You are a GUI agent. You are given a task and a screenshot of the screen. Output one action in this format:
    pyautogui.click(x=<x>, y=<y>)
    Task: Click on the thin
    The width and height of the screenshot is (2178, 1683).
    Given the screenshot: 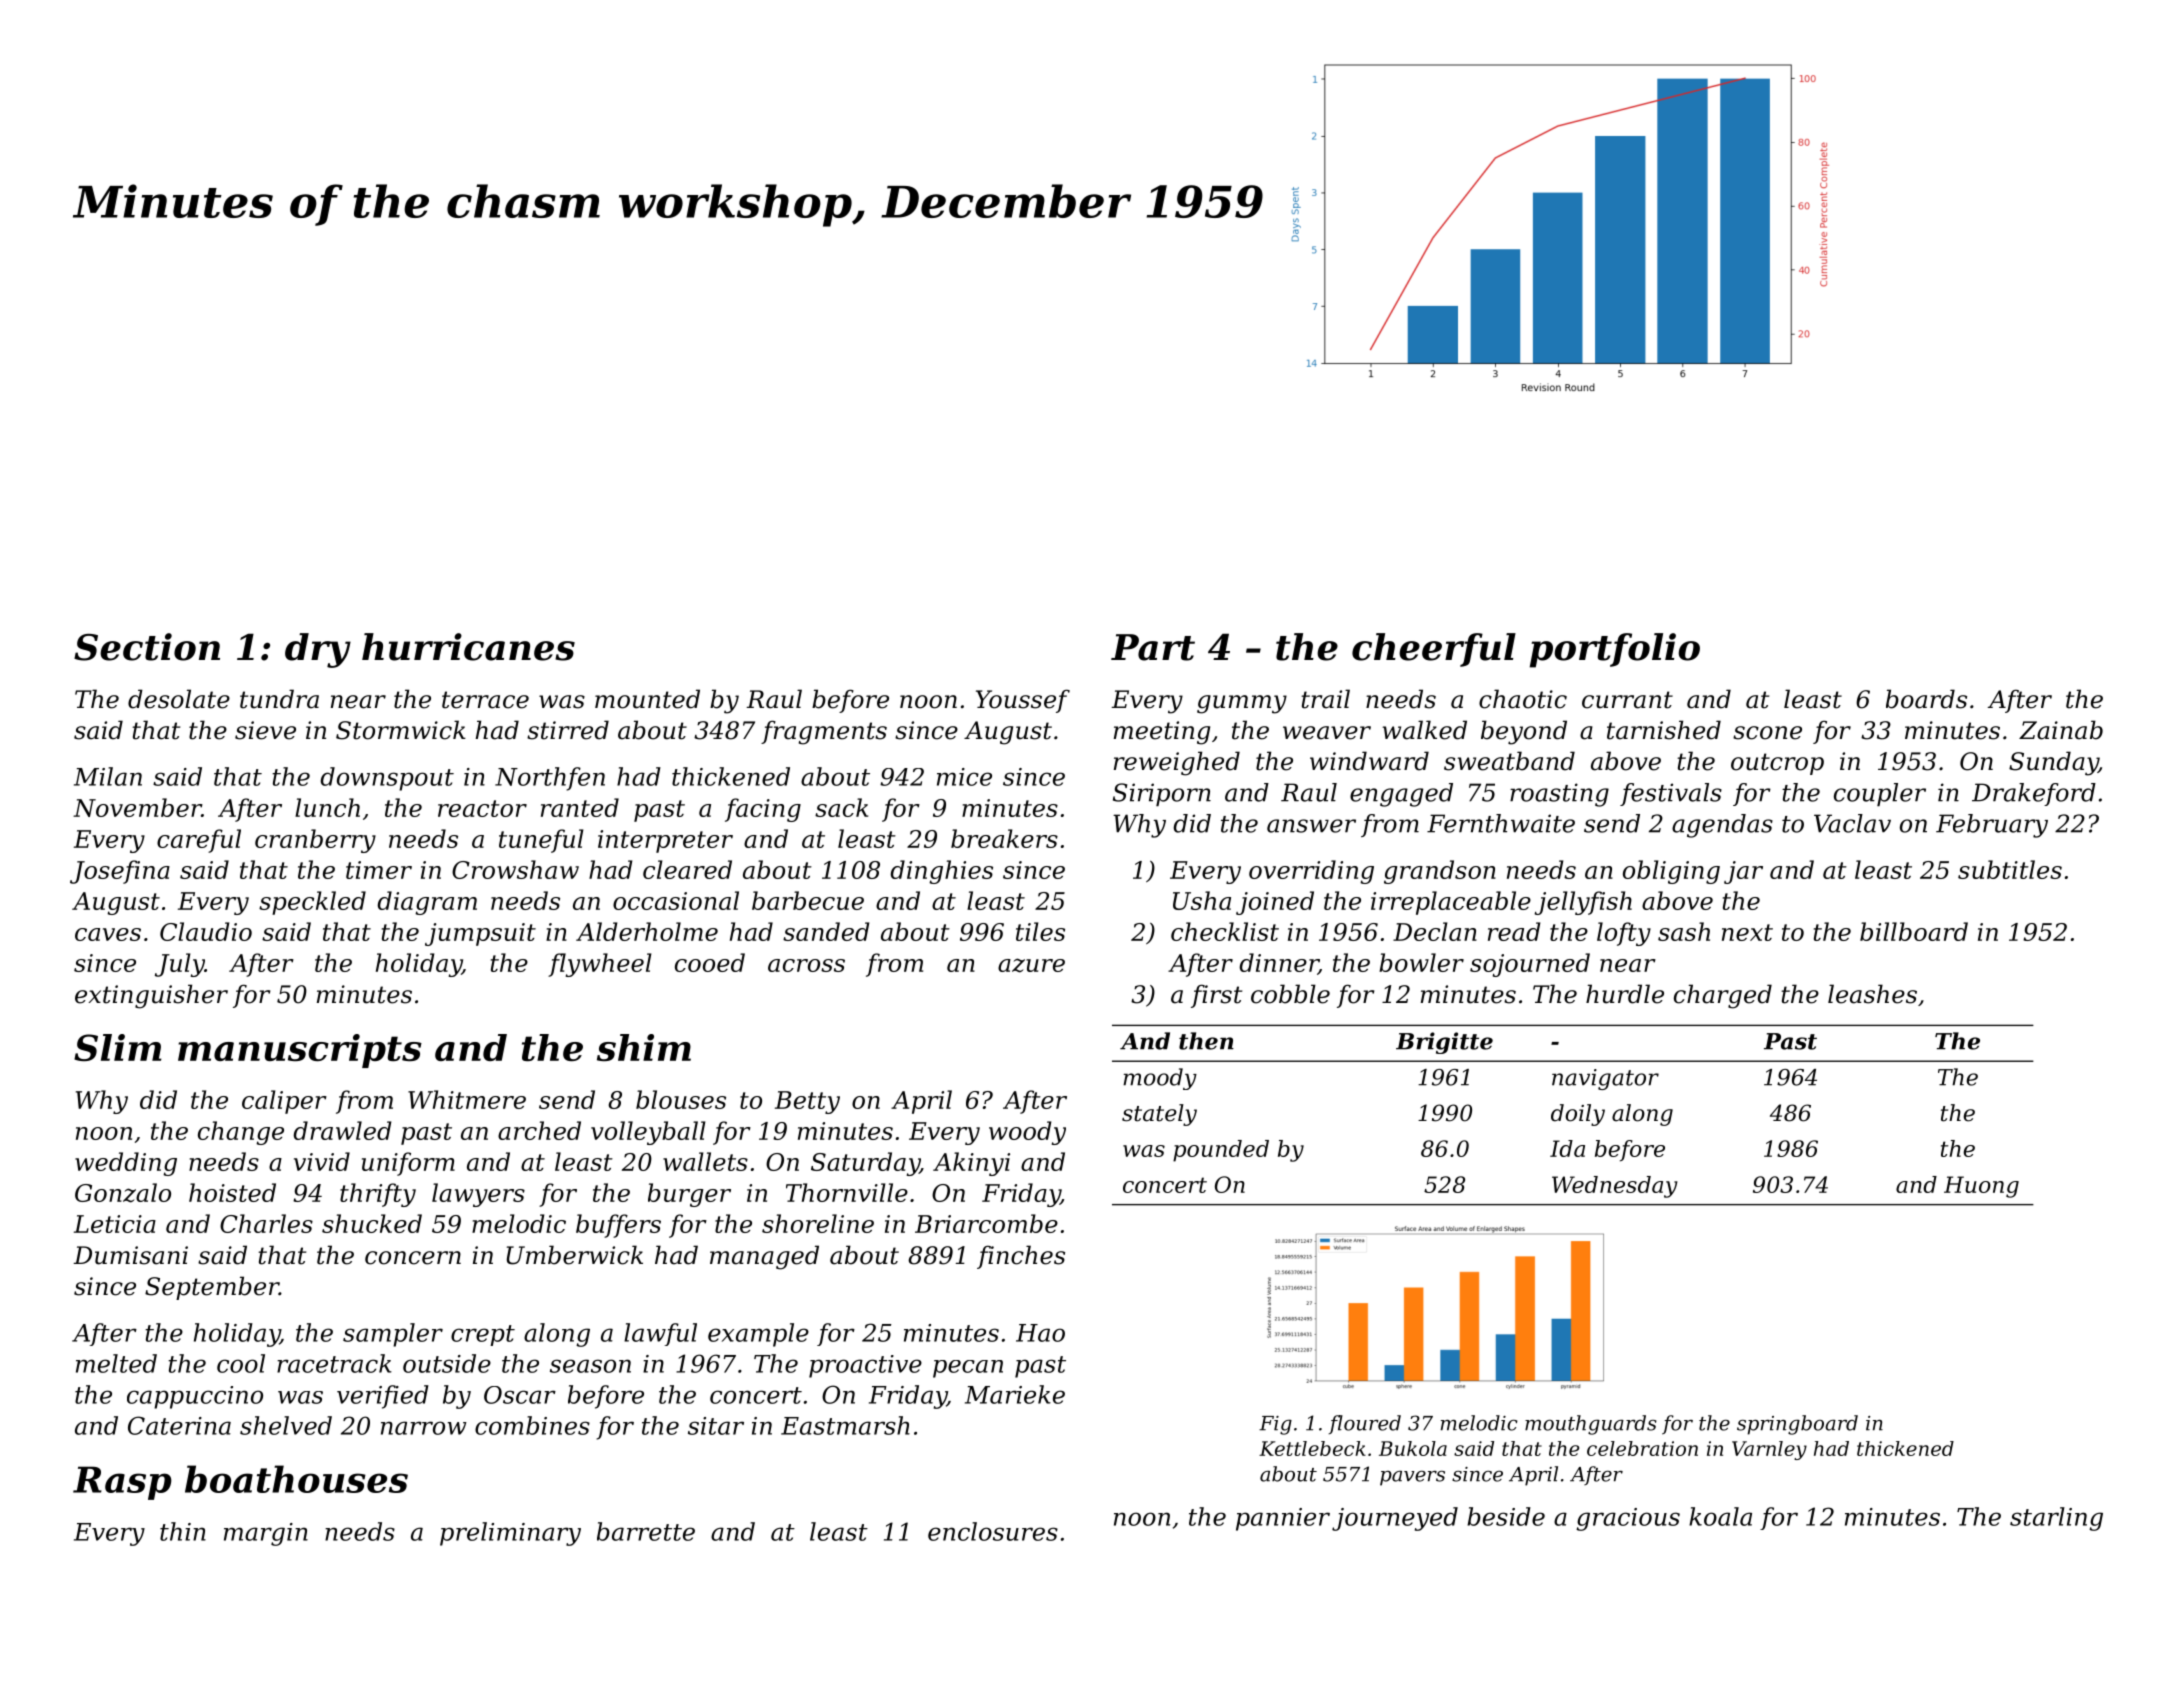 What is the action you would take?
    pyautogui.click(x=183, y=1531)
